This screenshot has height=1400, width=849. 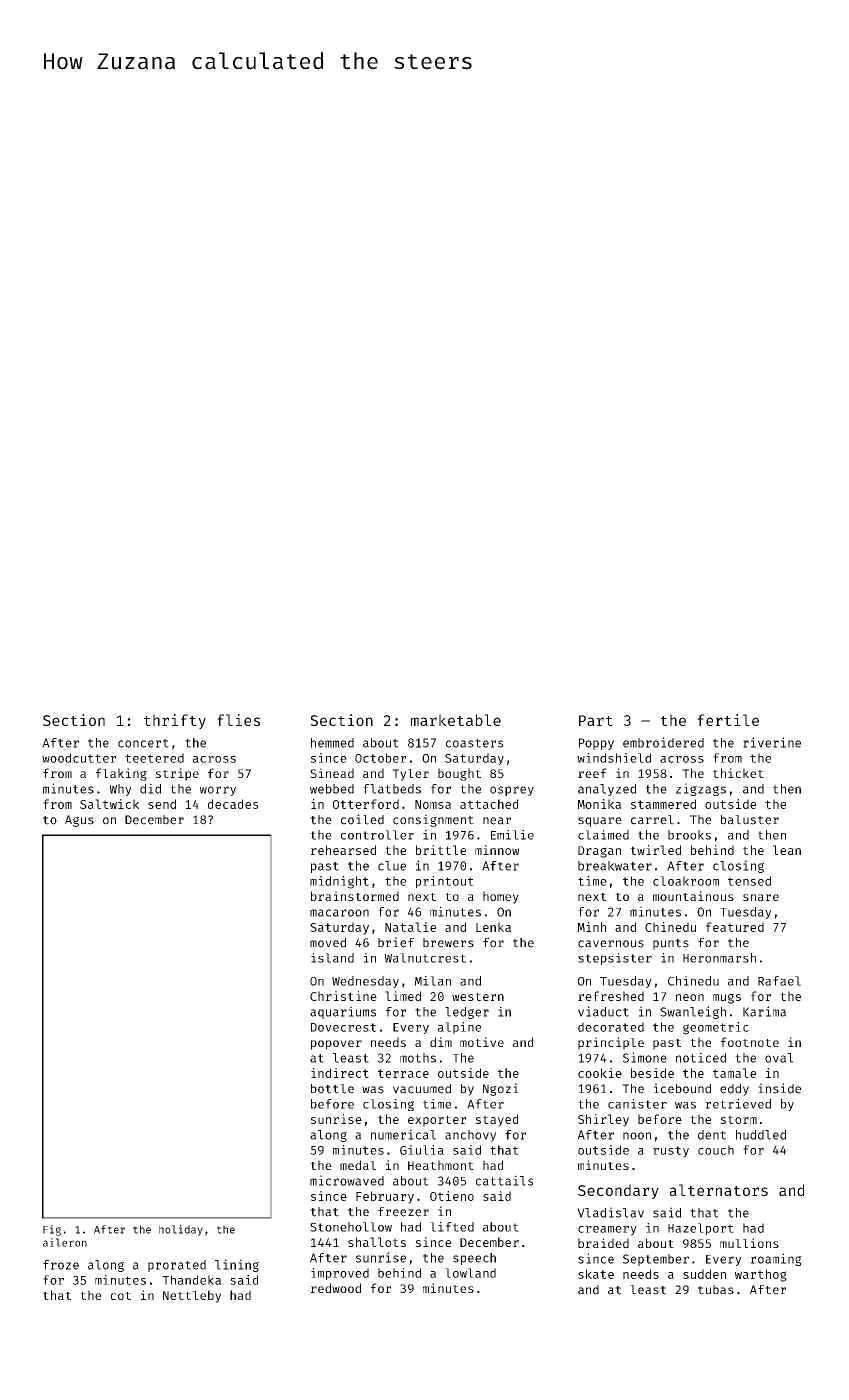 I want to click on Wednesday, so click(x=365, y=982).
